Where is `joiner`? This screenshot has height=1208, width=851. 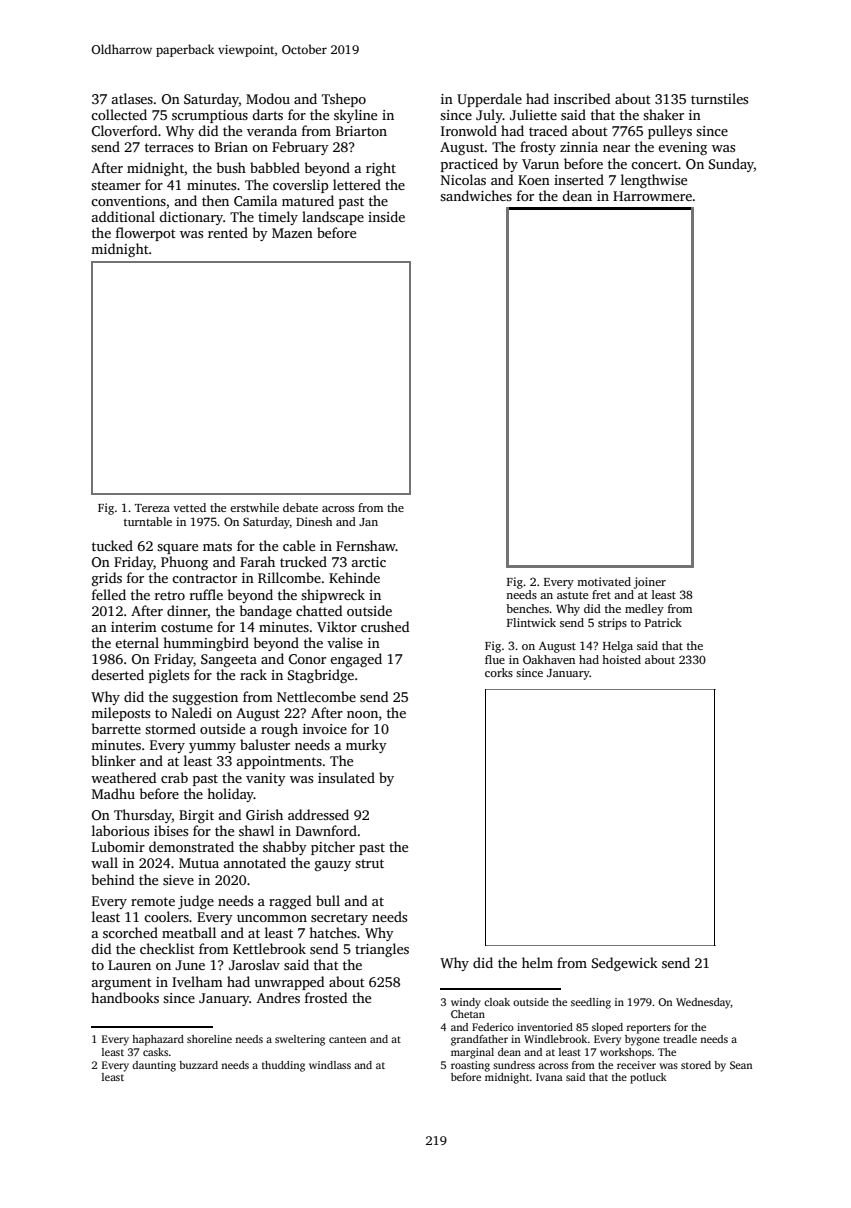 joiner is located at coordinates (650, 583).
